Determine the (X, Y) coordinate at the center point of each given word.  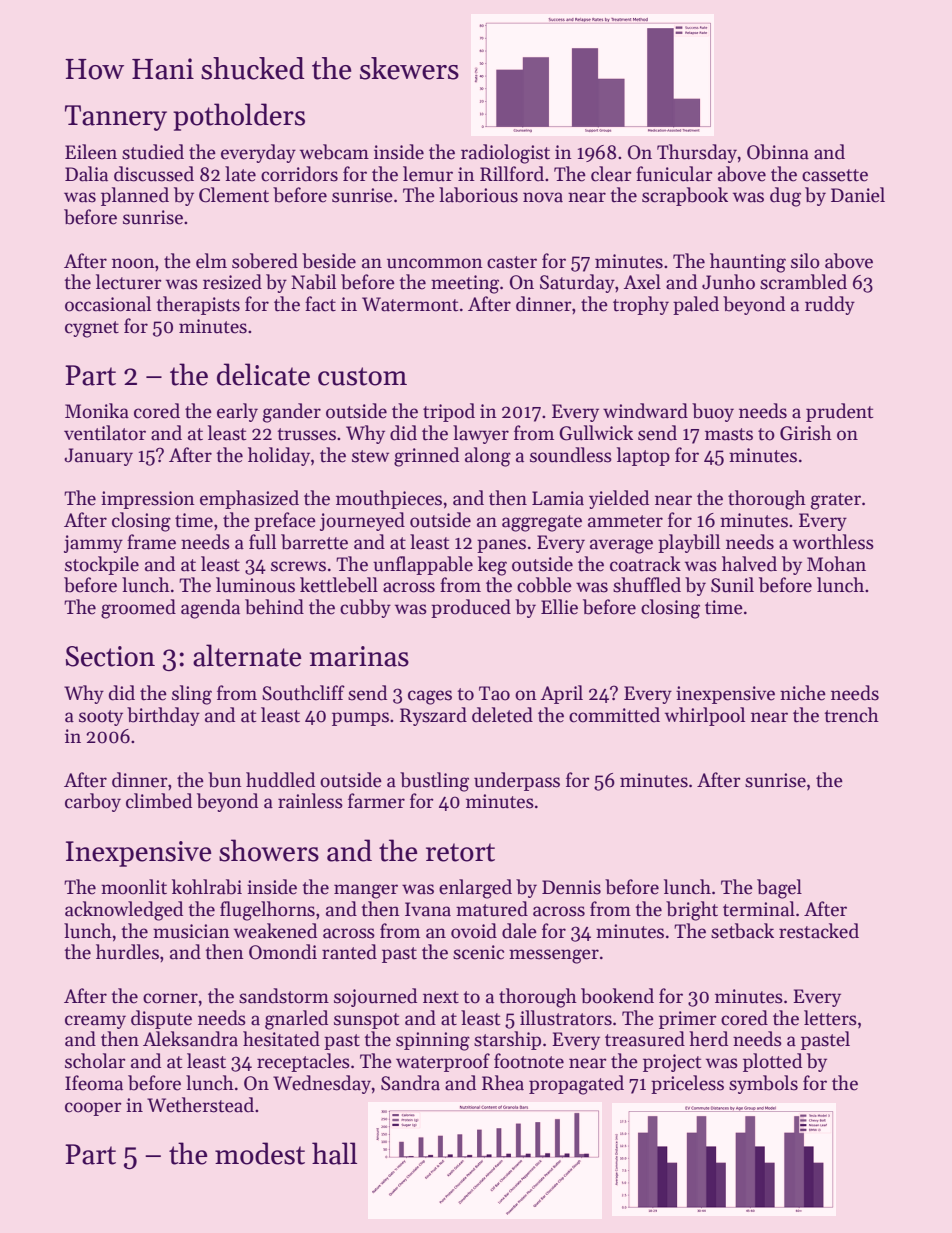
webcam (334, 152)
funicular (674, 174)
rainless (310, 801)
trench (851, 715)
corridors (299, 174)
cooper (93, 1109)
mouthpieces (389, 499)
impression (148, 500)
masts (729, 434)
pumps (360, 719)
